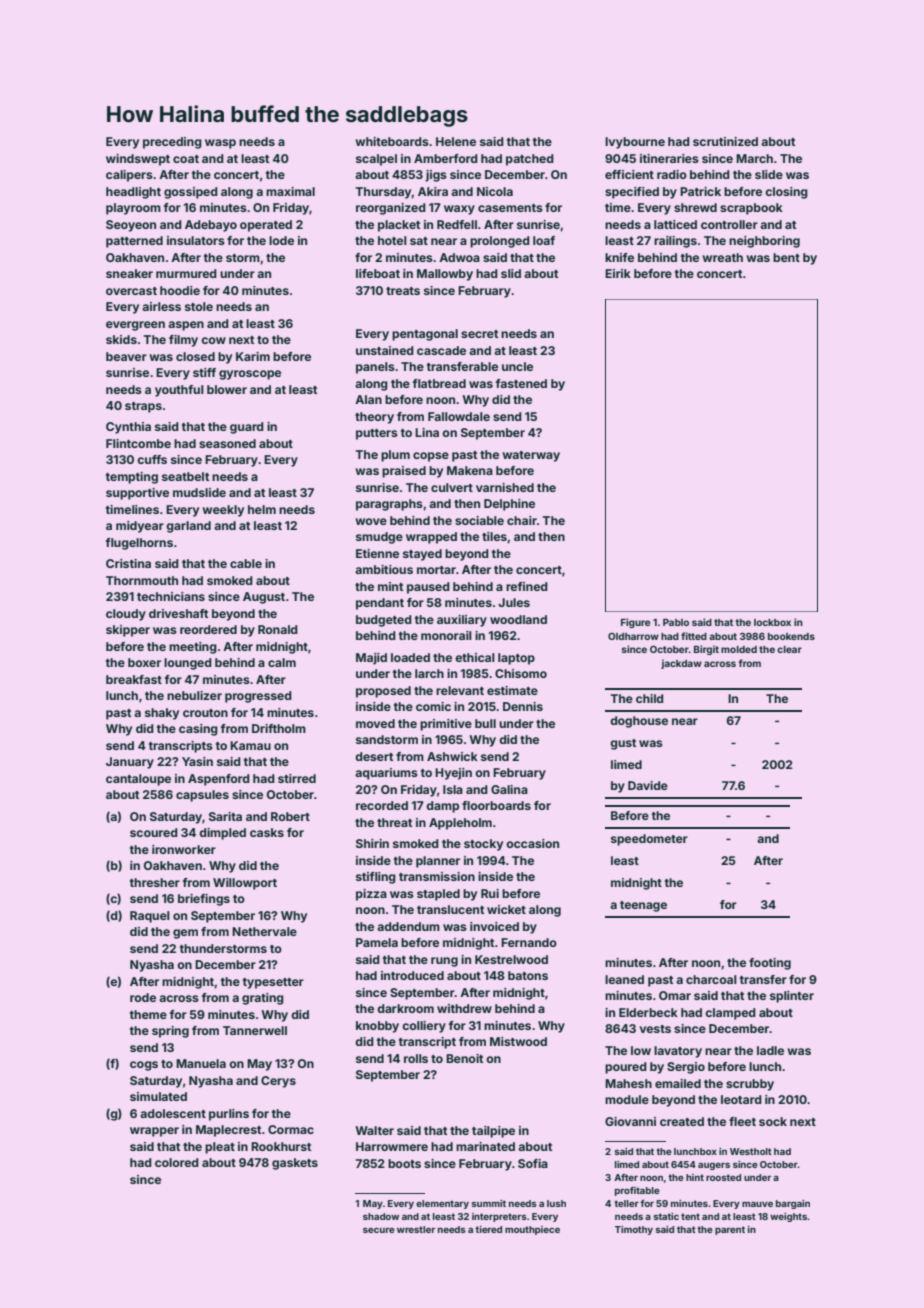 The height and width of the image is (1308, 924). I want to click on leotard, so click(741, 1099).
